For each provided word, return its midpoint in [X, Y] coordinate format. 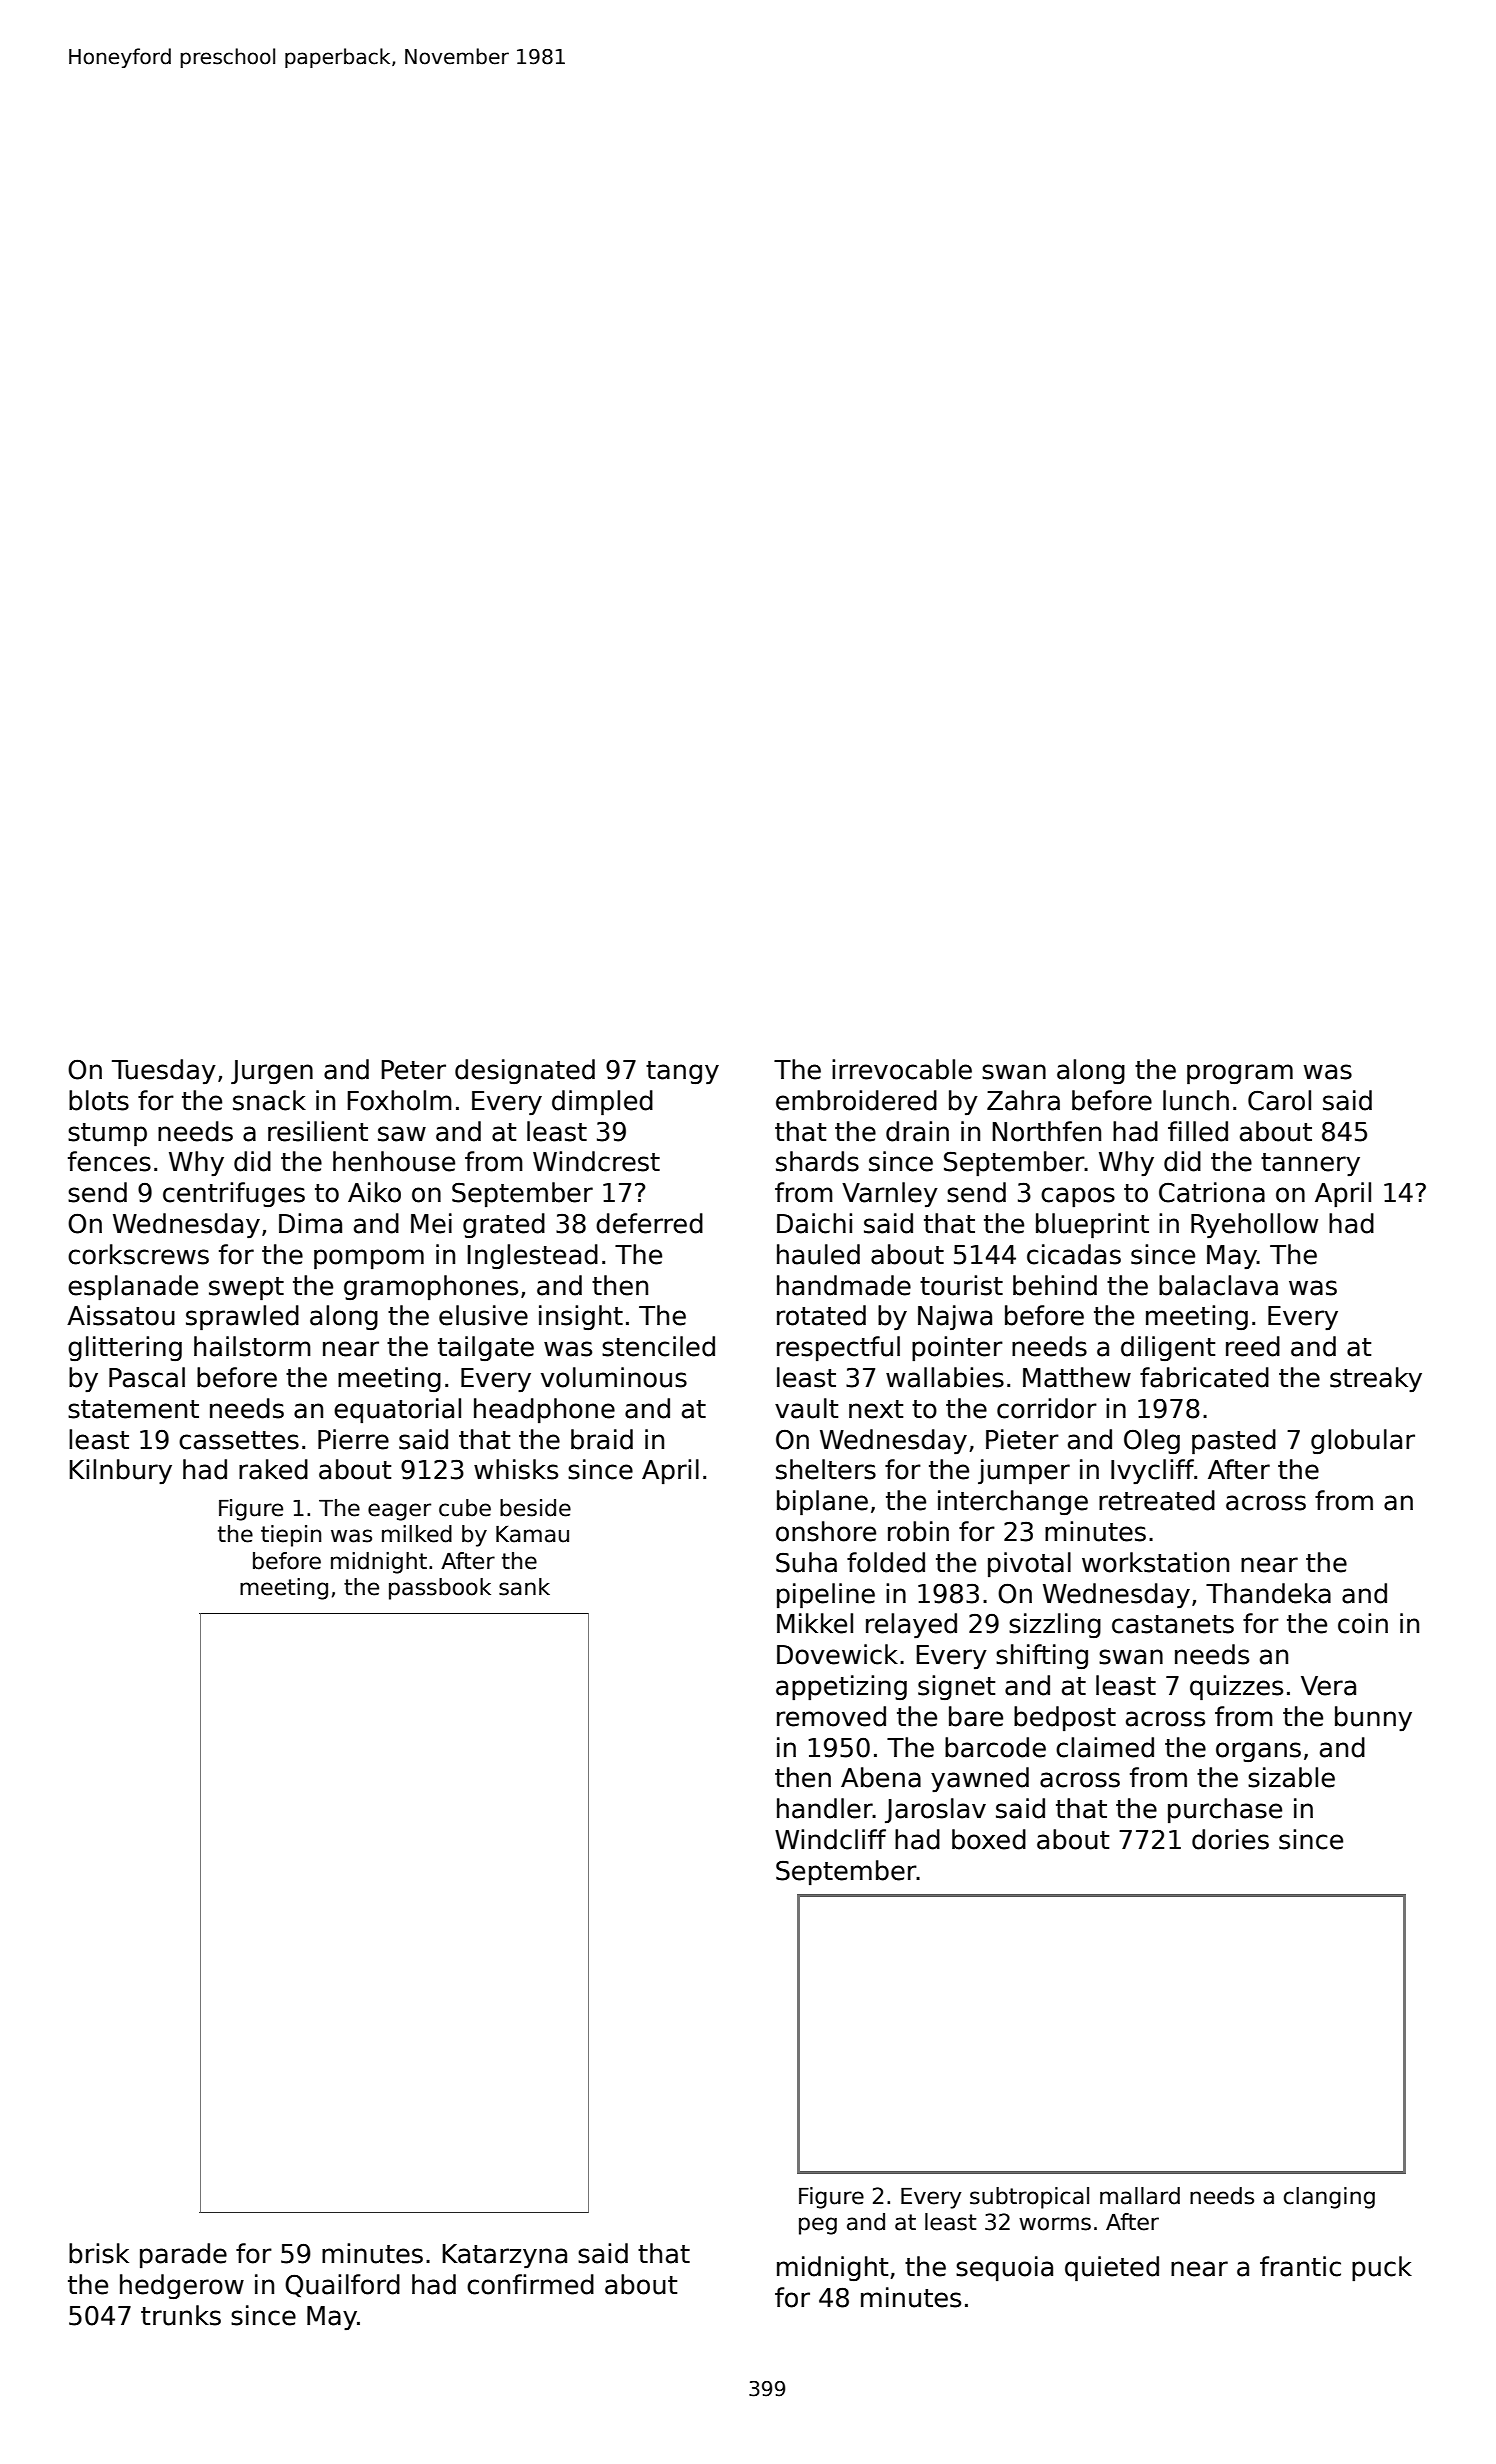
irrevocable [902, 1069]
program [1240, 1074]
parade [183, 2255]
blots [99, 1100]
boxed [989, 1839]
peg [818, 2226]
